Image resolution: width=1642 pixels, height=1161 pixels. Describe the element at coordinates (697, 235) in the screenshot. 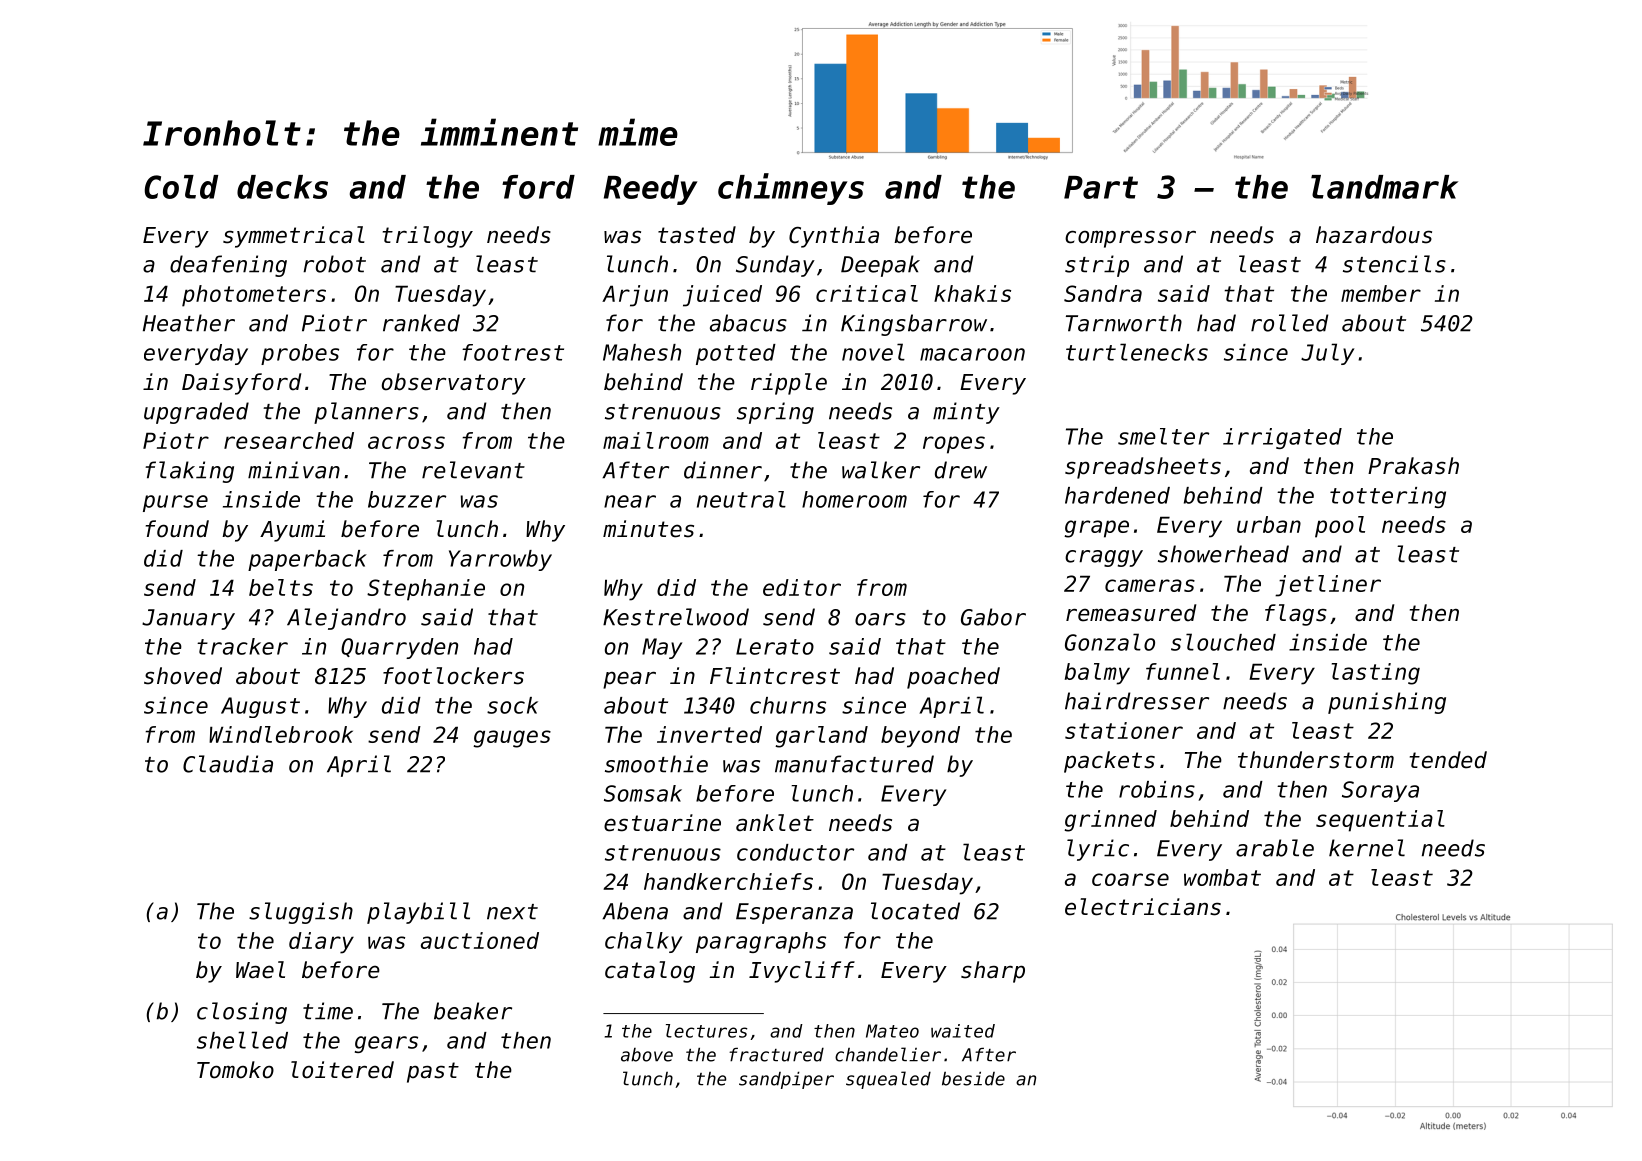

I see `tasted` at that location.
